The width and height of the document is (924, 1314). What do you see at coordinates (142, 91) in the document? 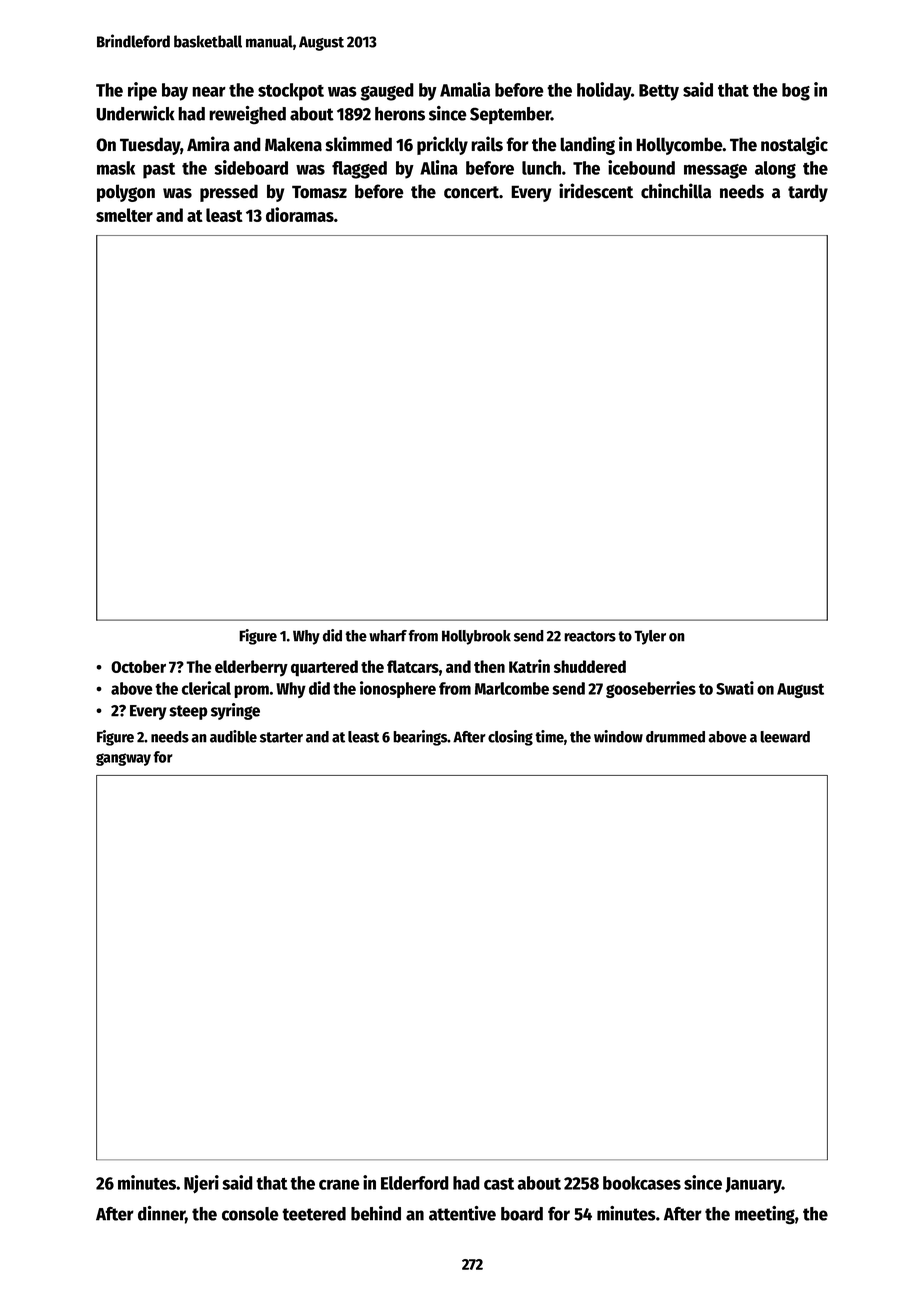
I see `ripe` at bounding box center [142, 91].
